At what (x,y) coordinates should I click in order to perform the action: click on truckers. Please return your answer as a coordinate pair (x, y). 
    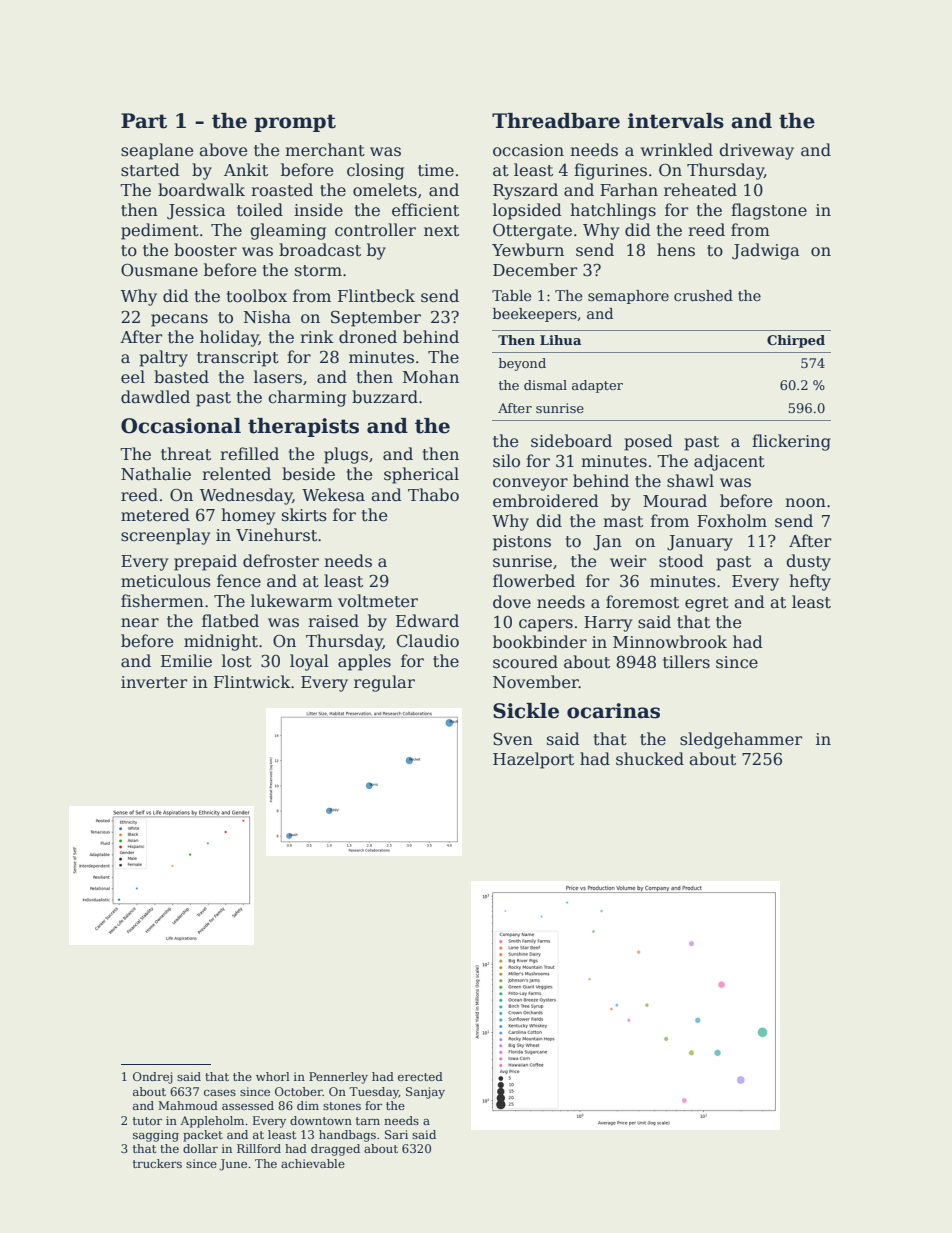
    Looking at the image, I should click on (157, 1163).
